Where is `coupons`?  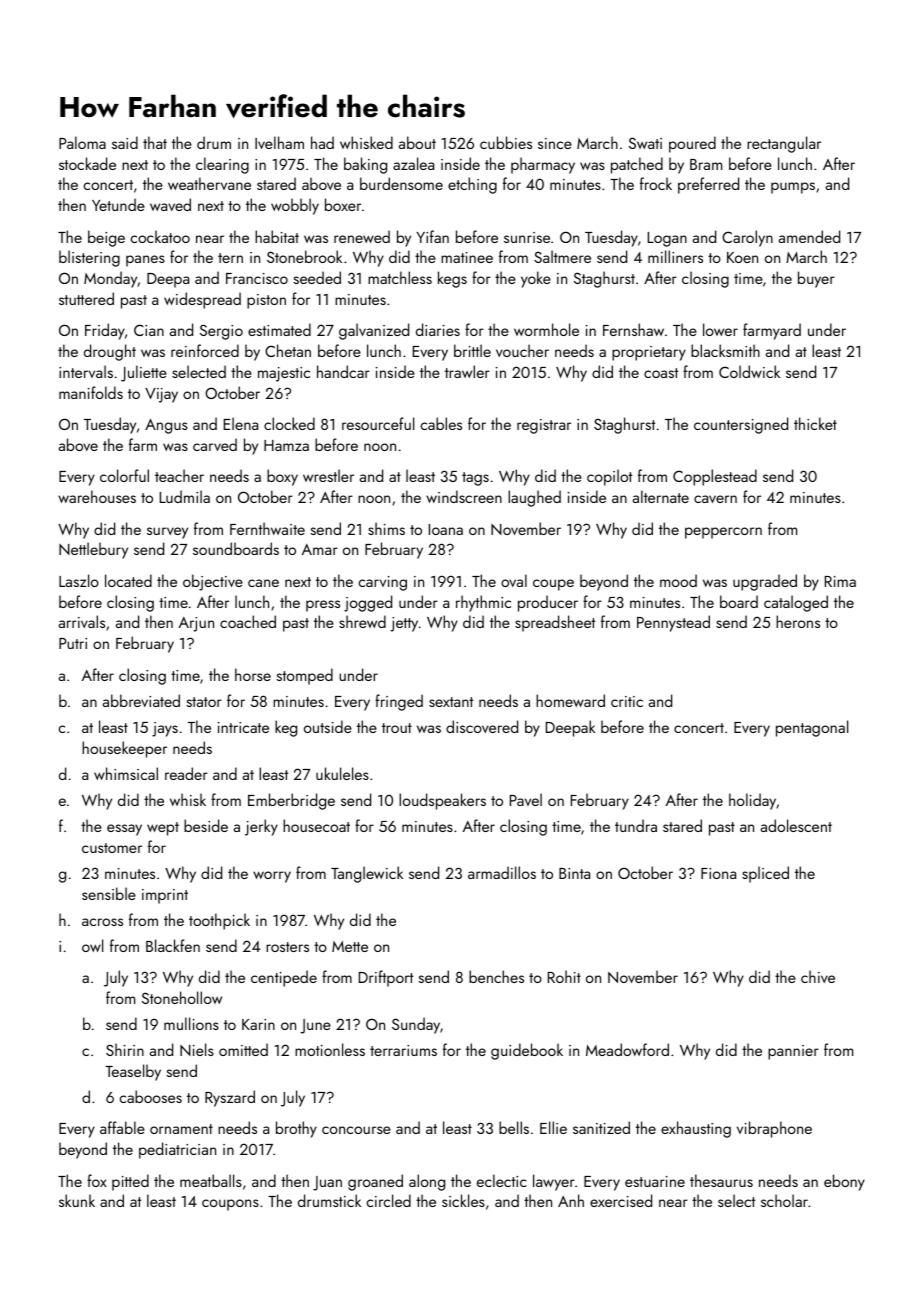 coupons is located at coordinates (230, 1205).
